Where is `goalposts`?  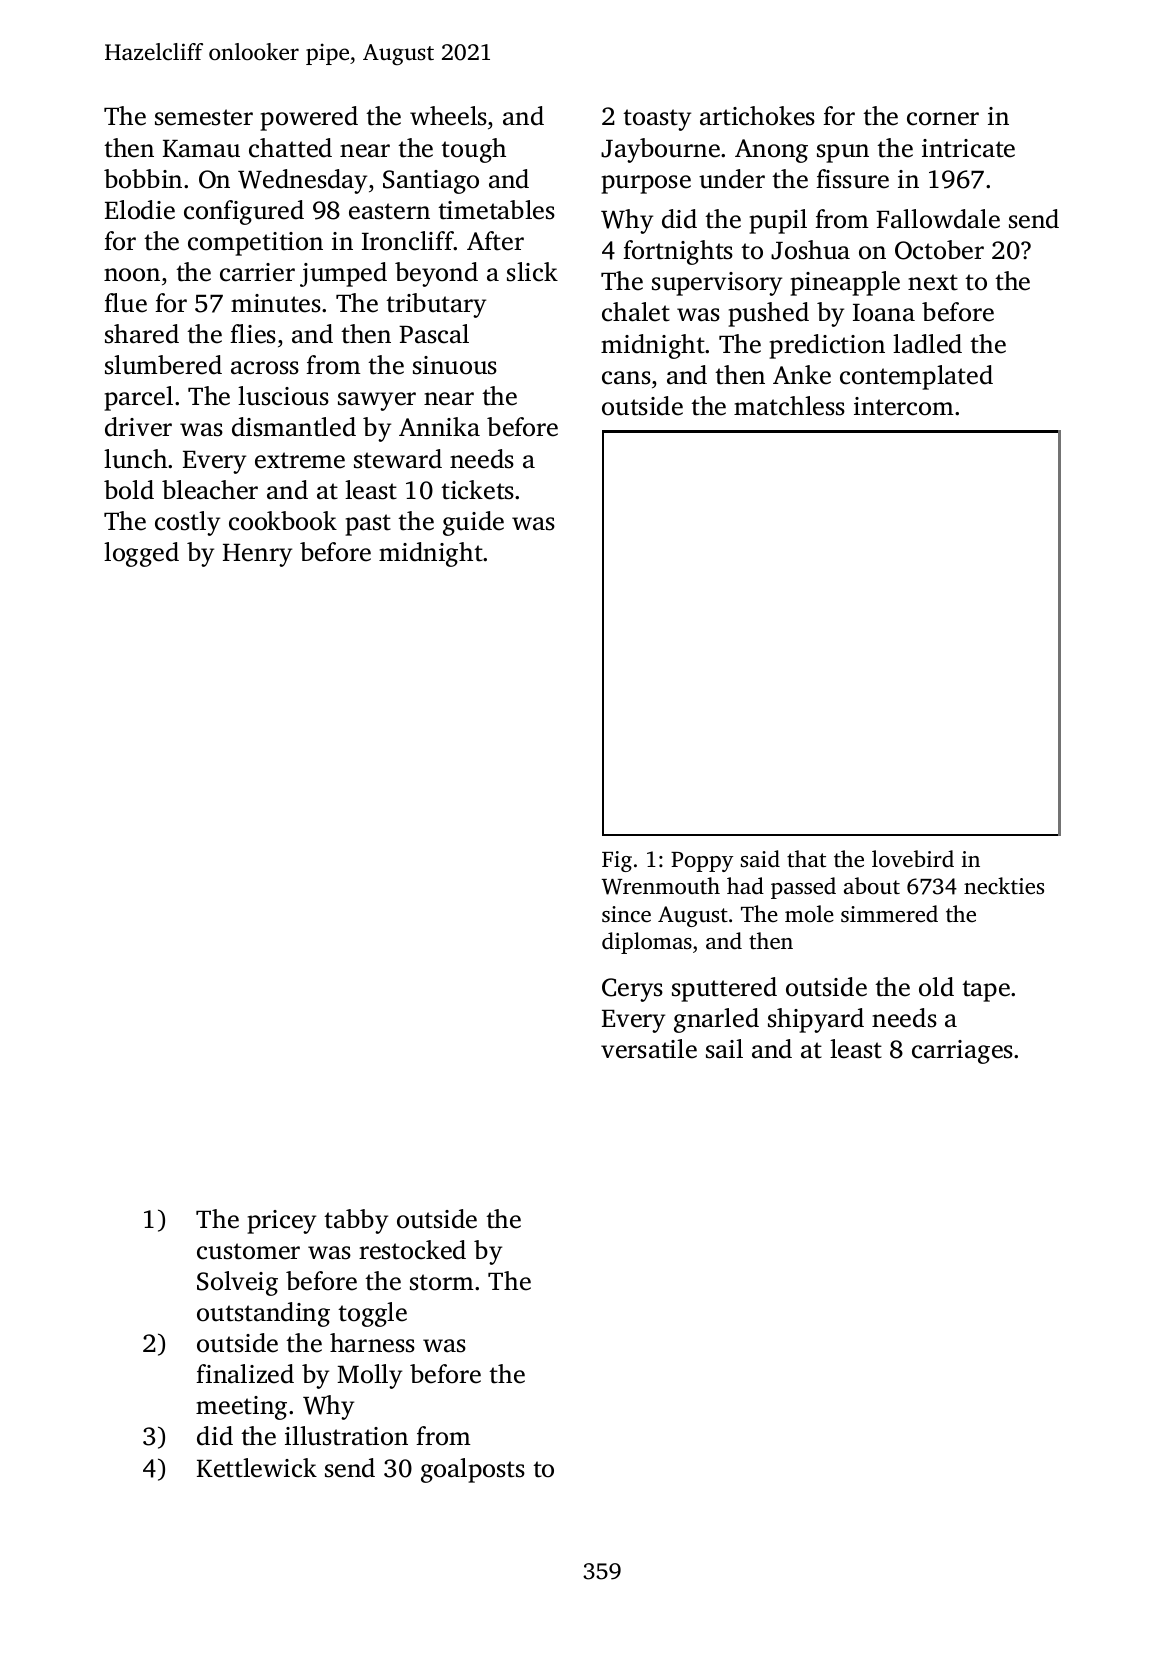
goalposts is located at coordinates (473, 1470).
